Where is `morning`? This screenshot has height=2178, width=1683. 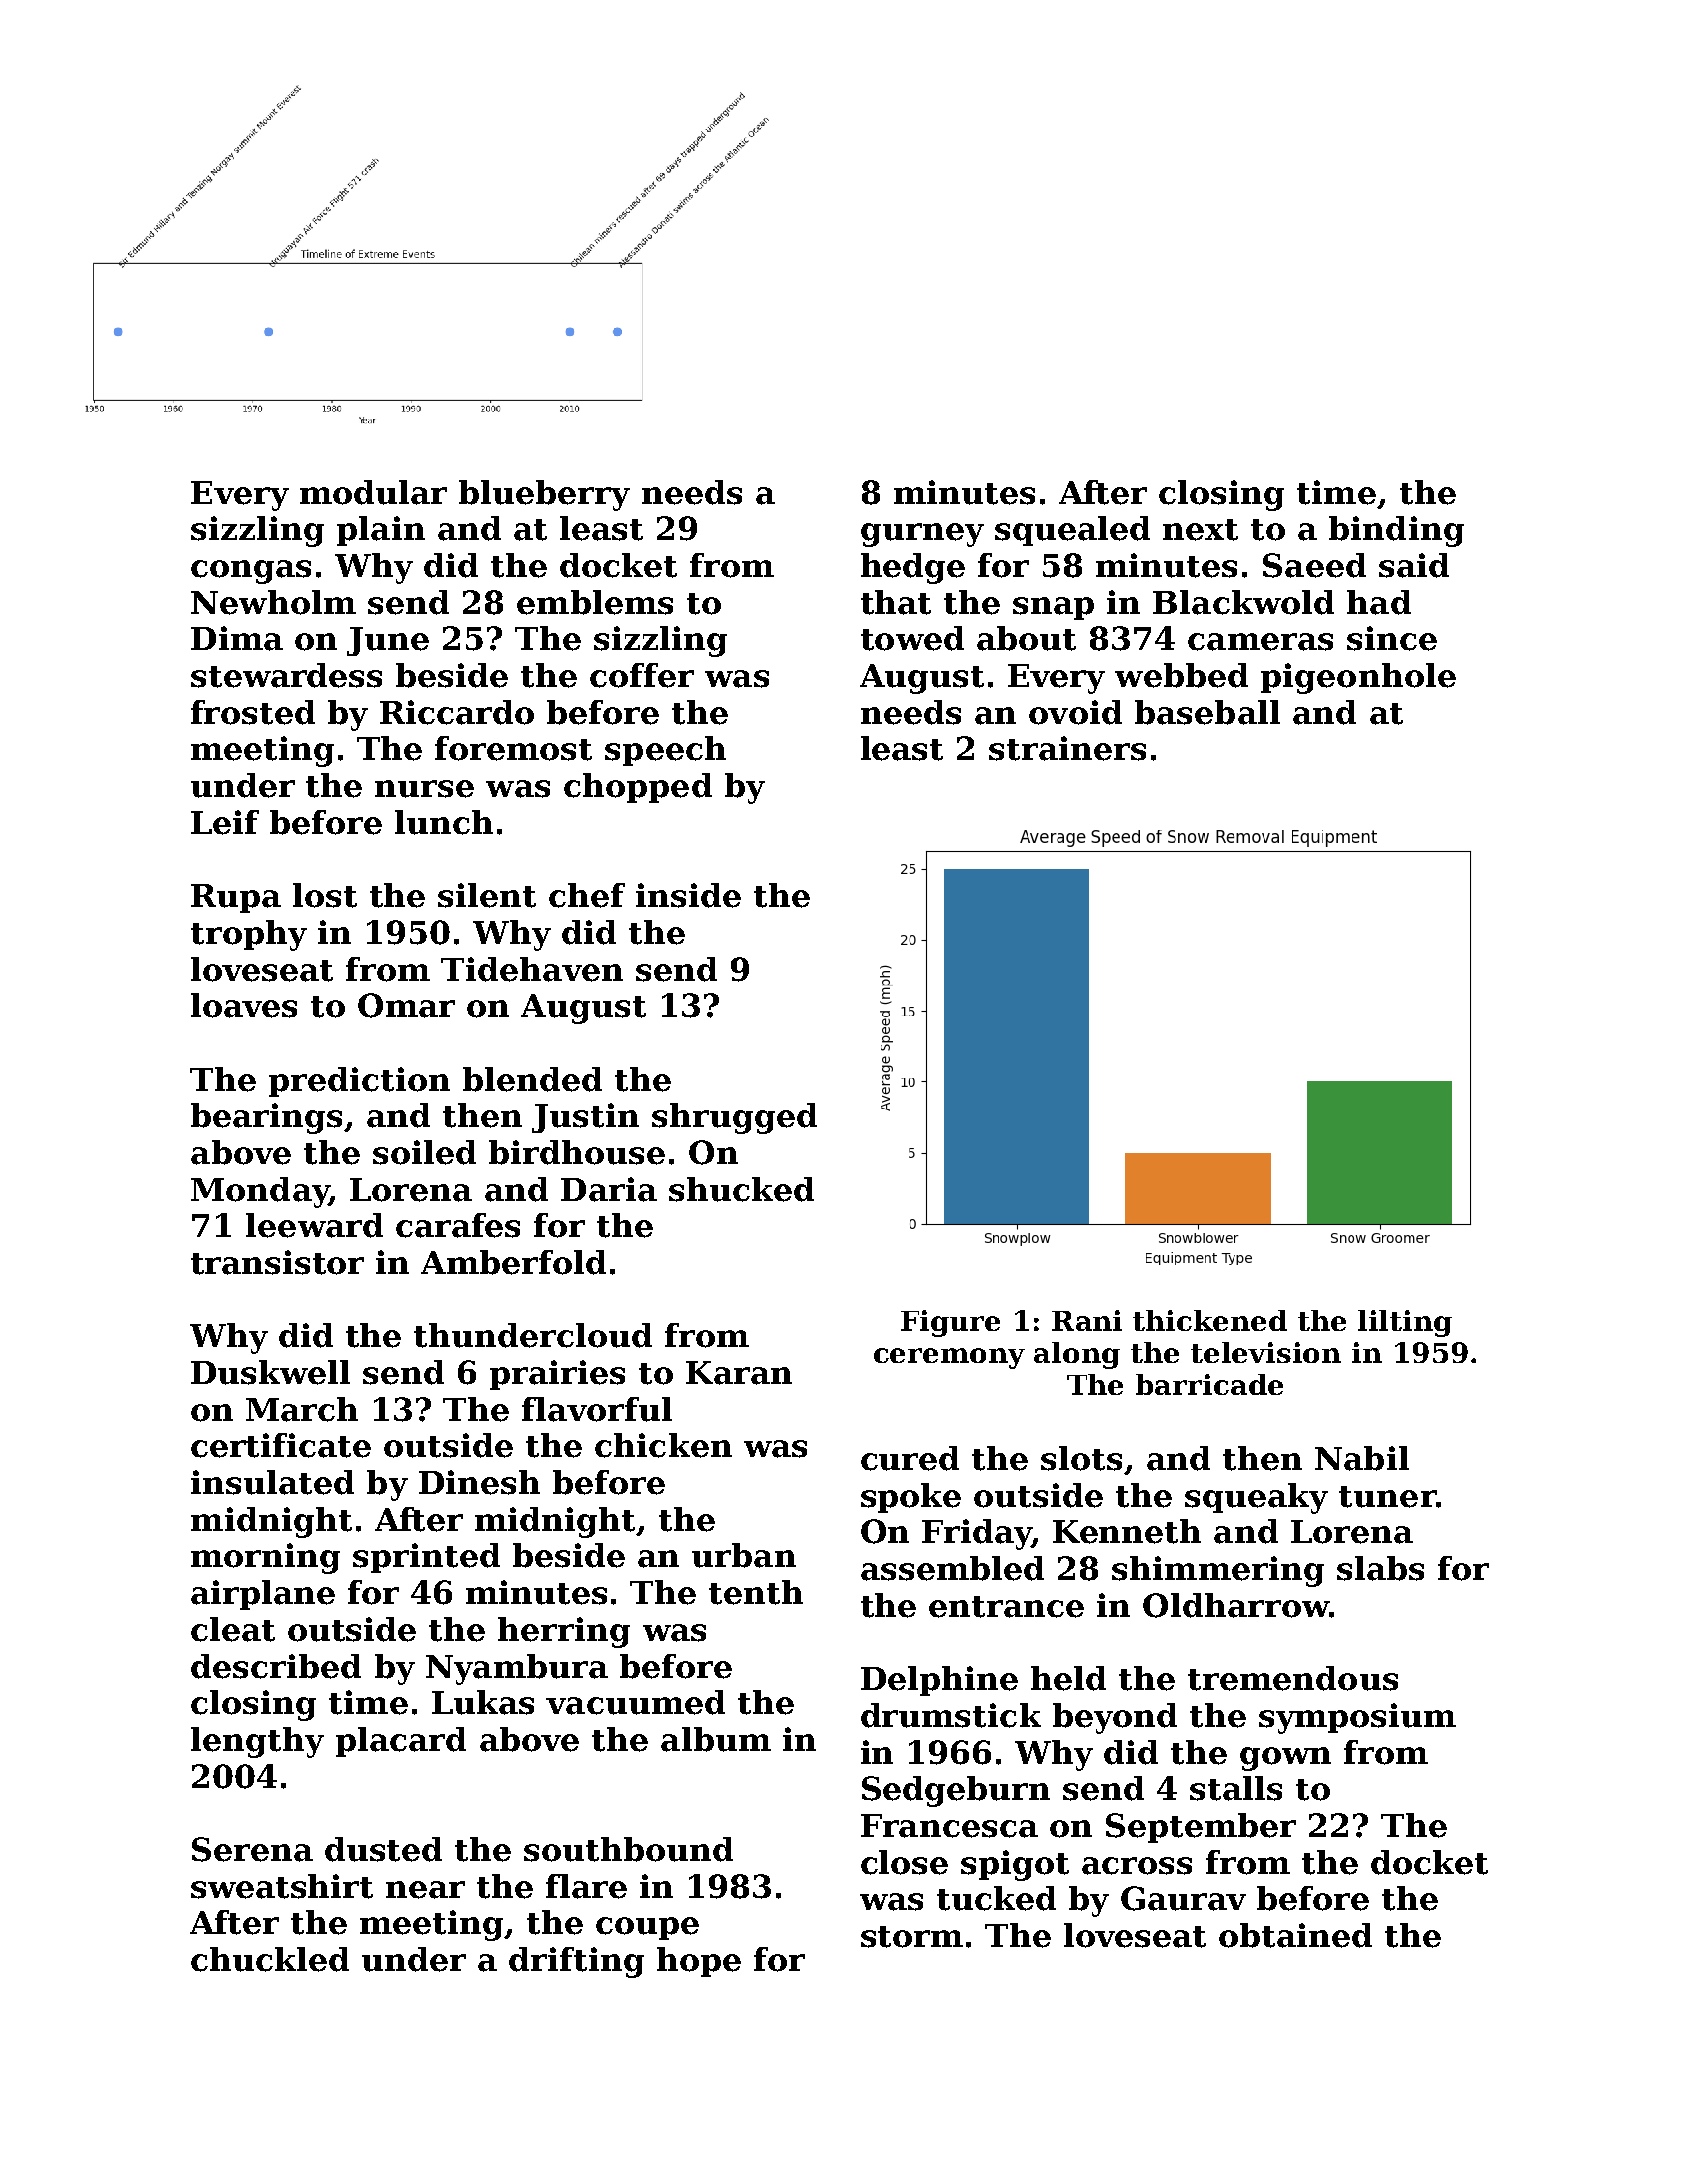 morning is located at coordinates (265, 1558).
